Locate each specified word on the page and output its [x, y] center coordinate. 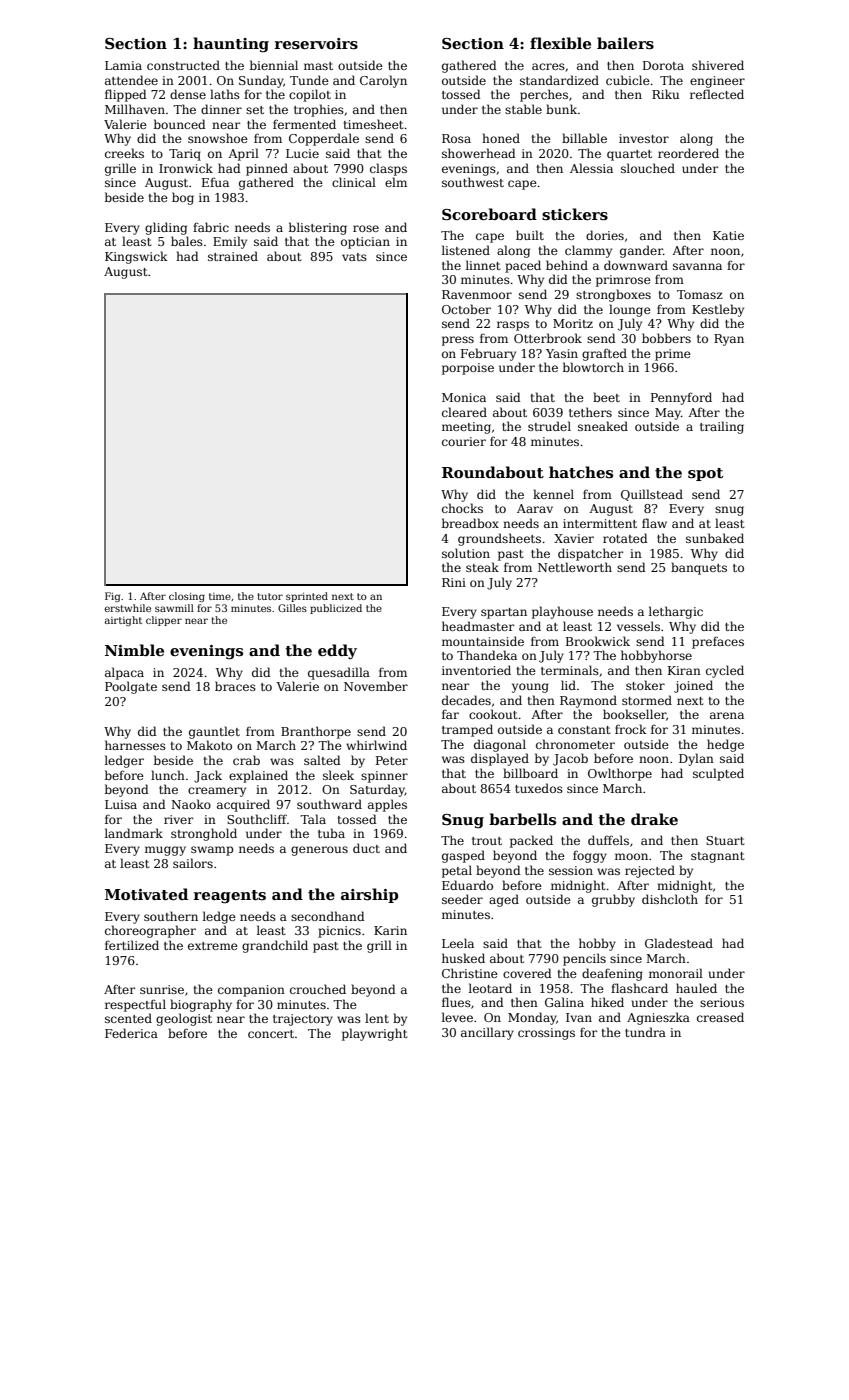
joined [693, 686]
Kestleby [718, 310]
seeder [462, 899]
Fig [112, 597]
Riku [665, 94]
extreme [213, 946]
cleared [464, 412]
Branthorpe [316, 732]
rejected [650, 871]
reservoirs [316, 44]
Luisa [121, 804]
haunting [231, 45]
